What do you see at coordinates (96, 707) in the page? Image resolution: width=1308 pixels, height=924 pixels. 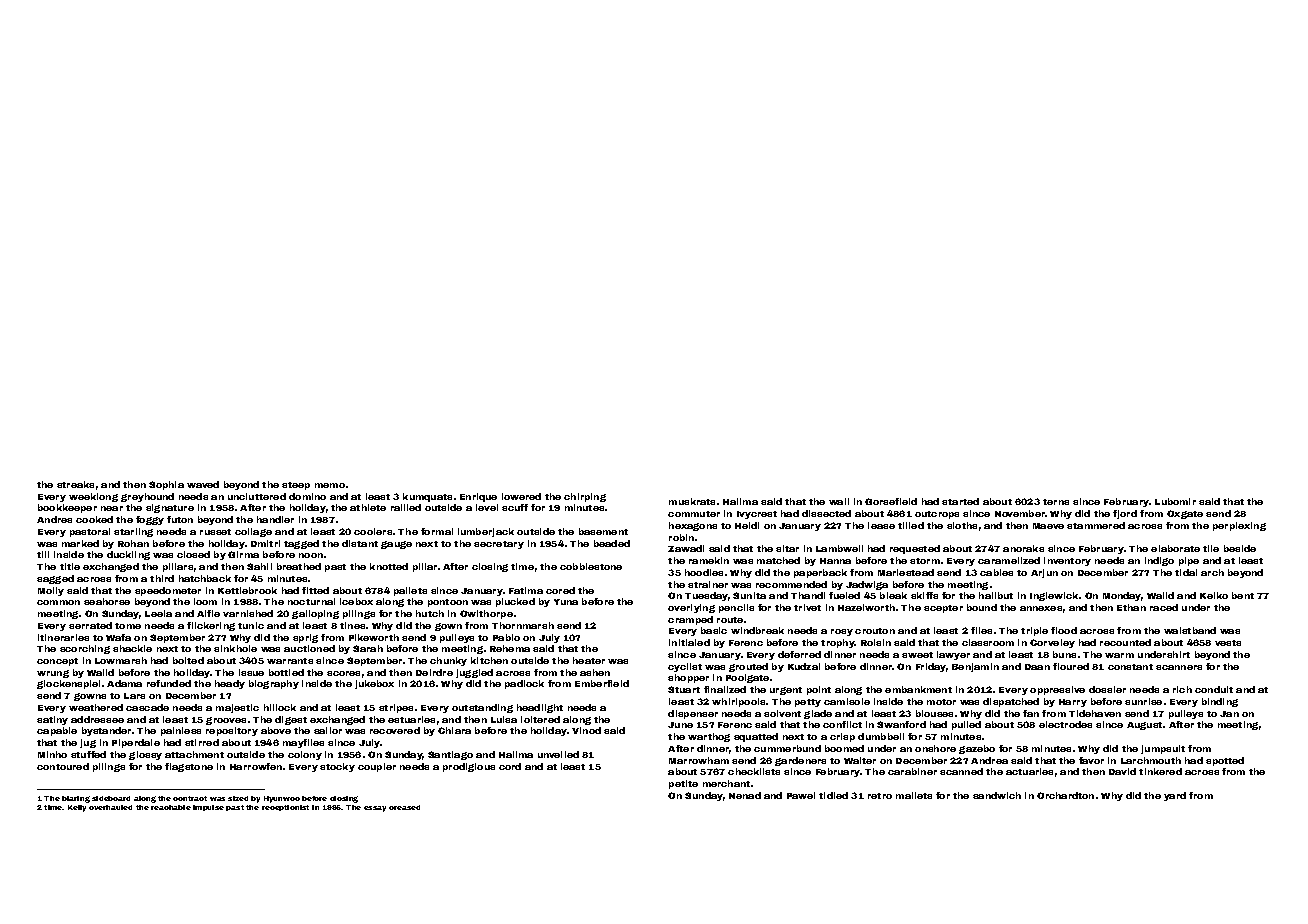 I see `weathered` at bounding box center [96, 707].
